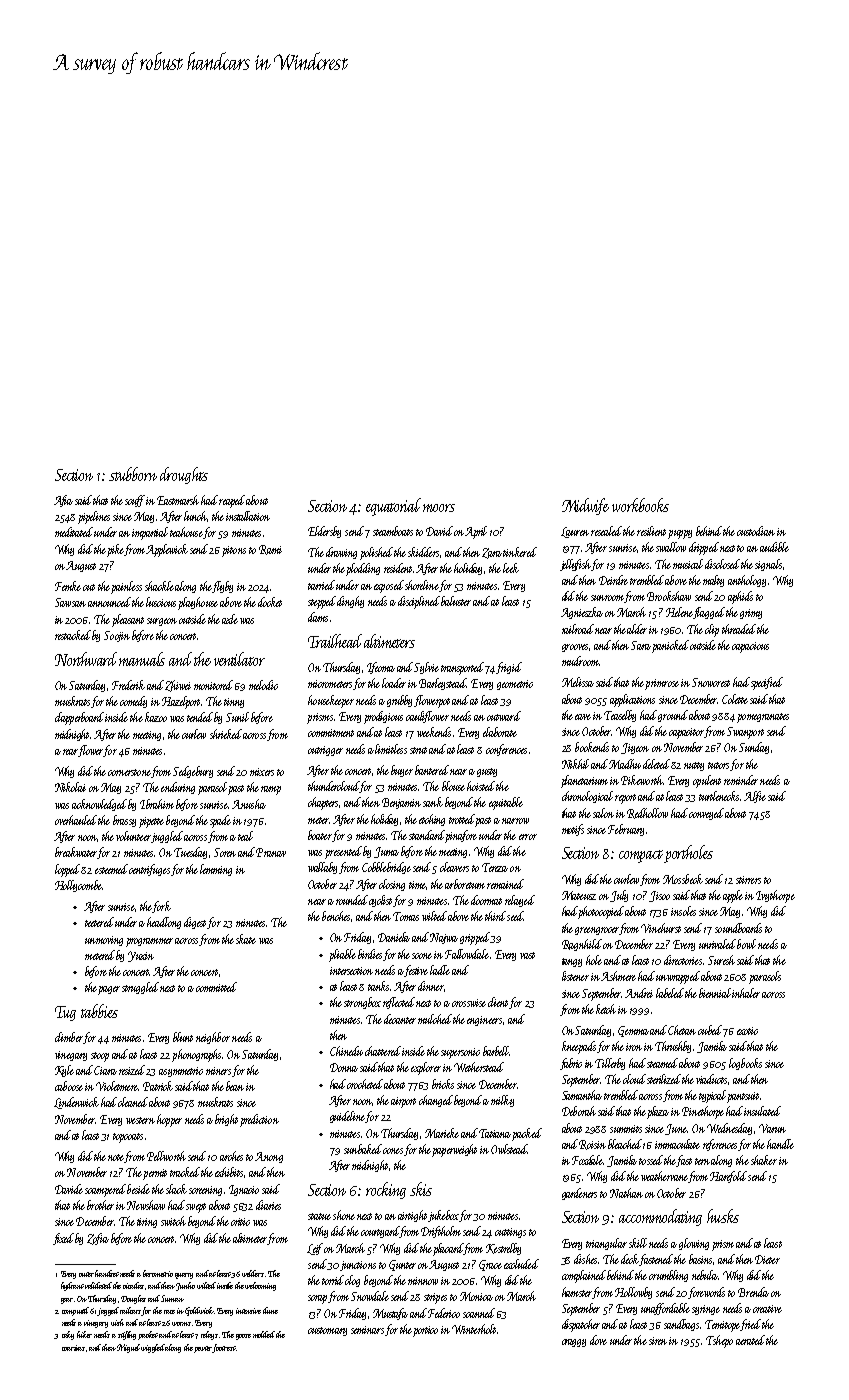  What do you see at coordinates (640, 505) in the image?
I see `workbooks` at bounding box center [640, 505].
